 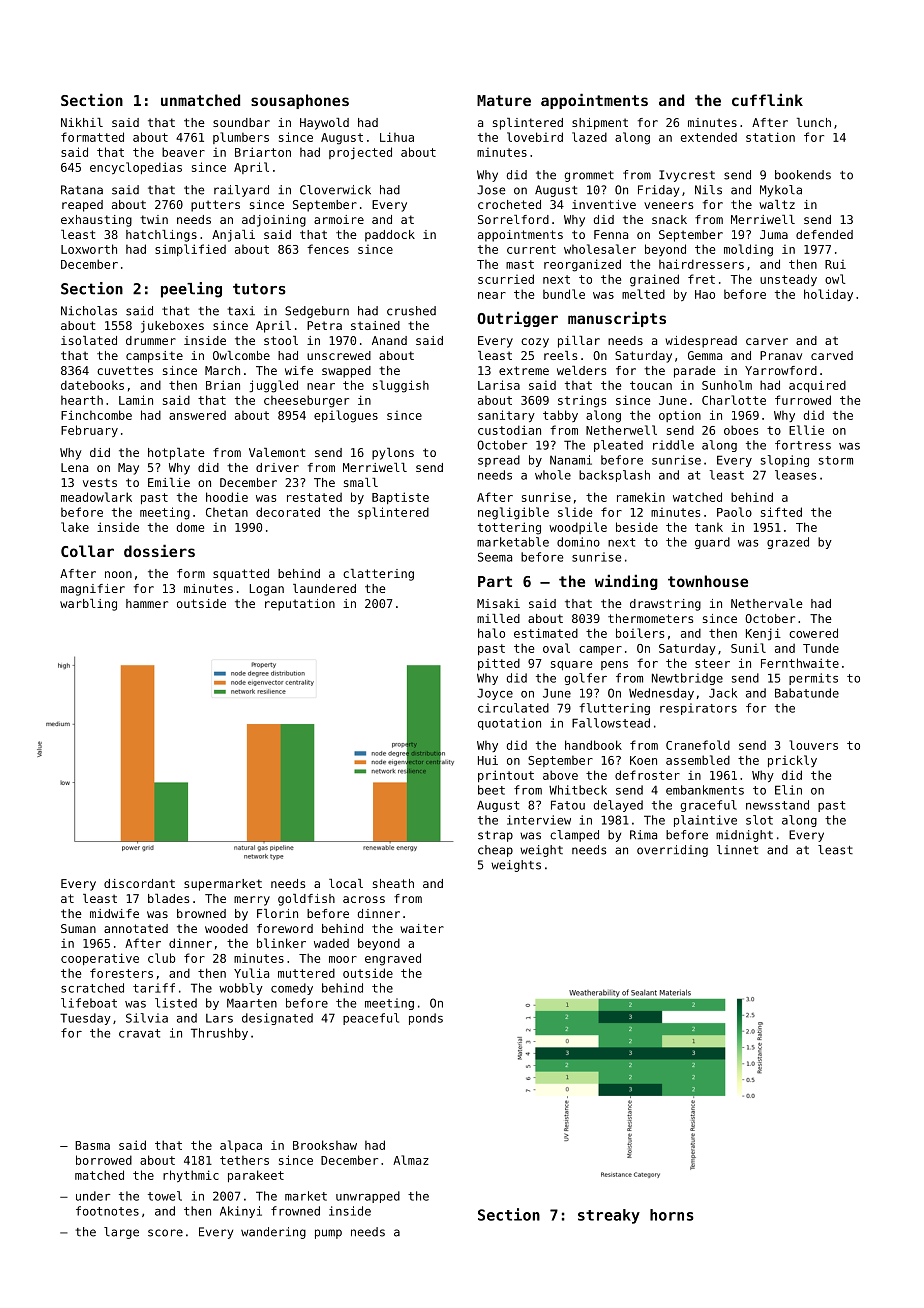 I want to click on linnet, so click(x=737, y=850).
